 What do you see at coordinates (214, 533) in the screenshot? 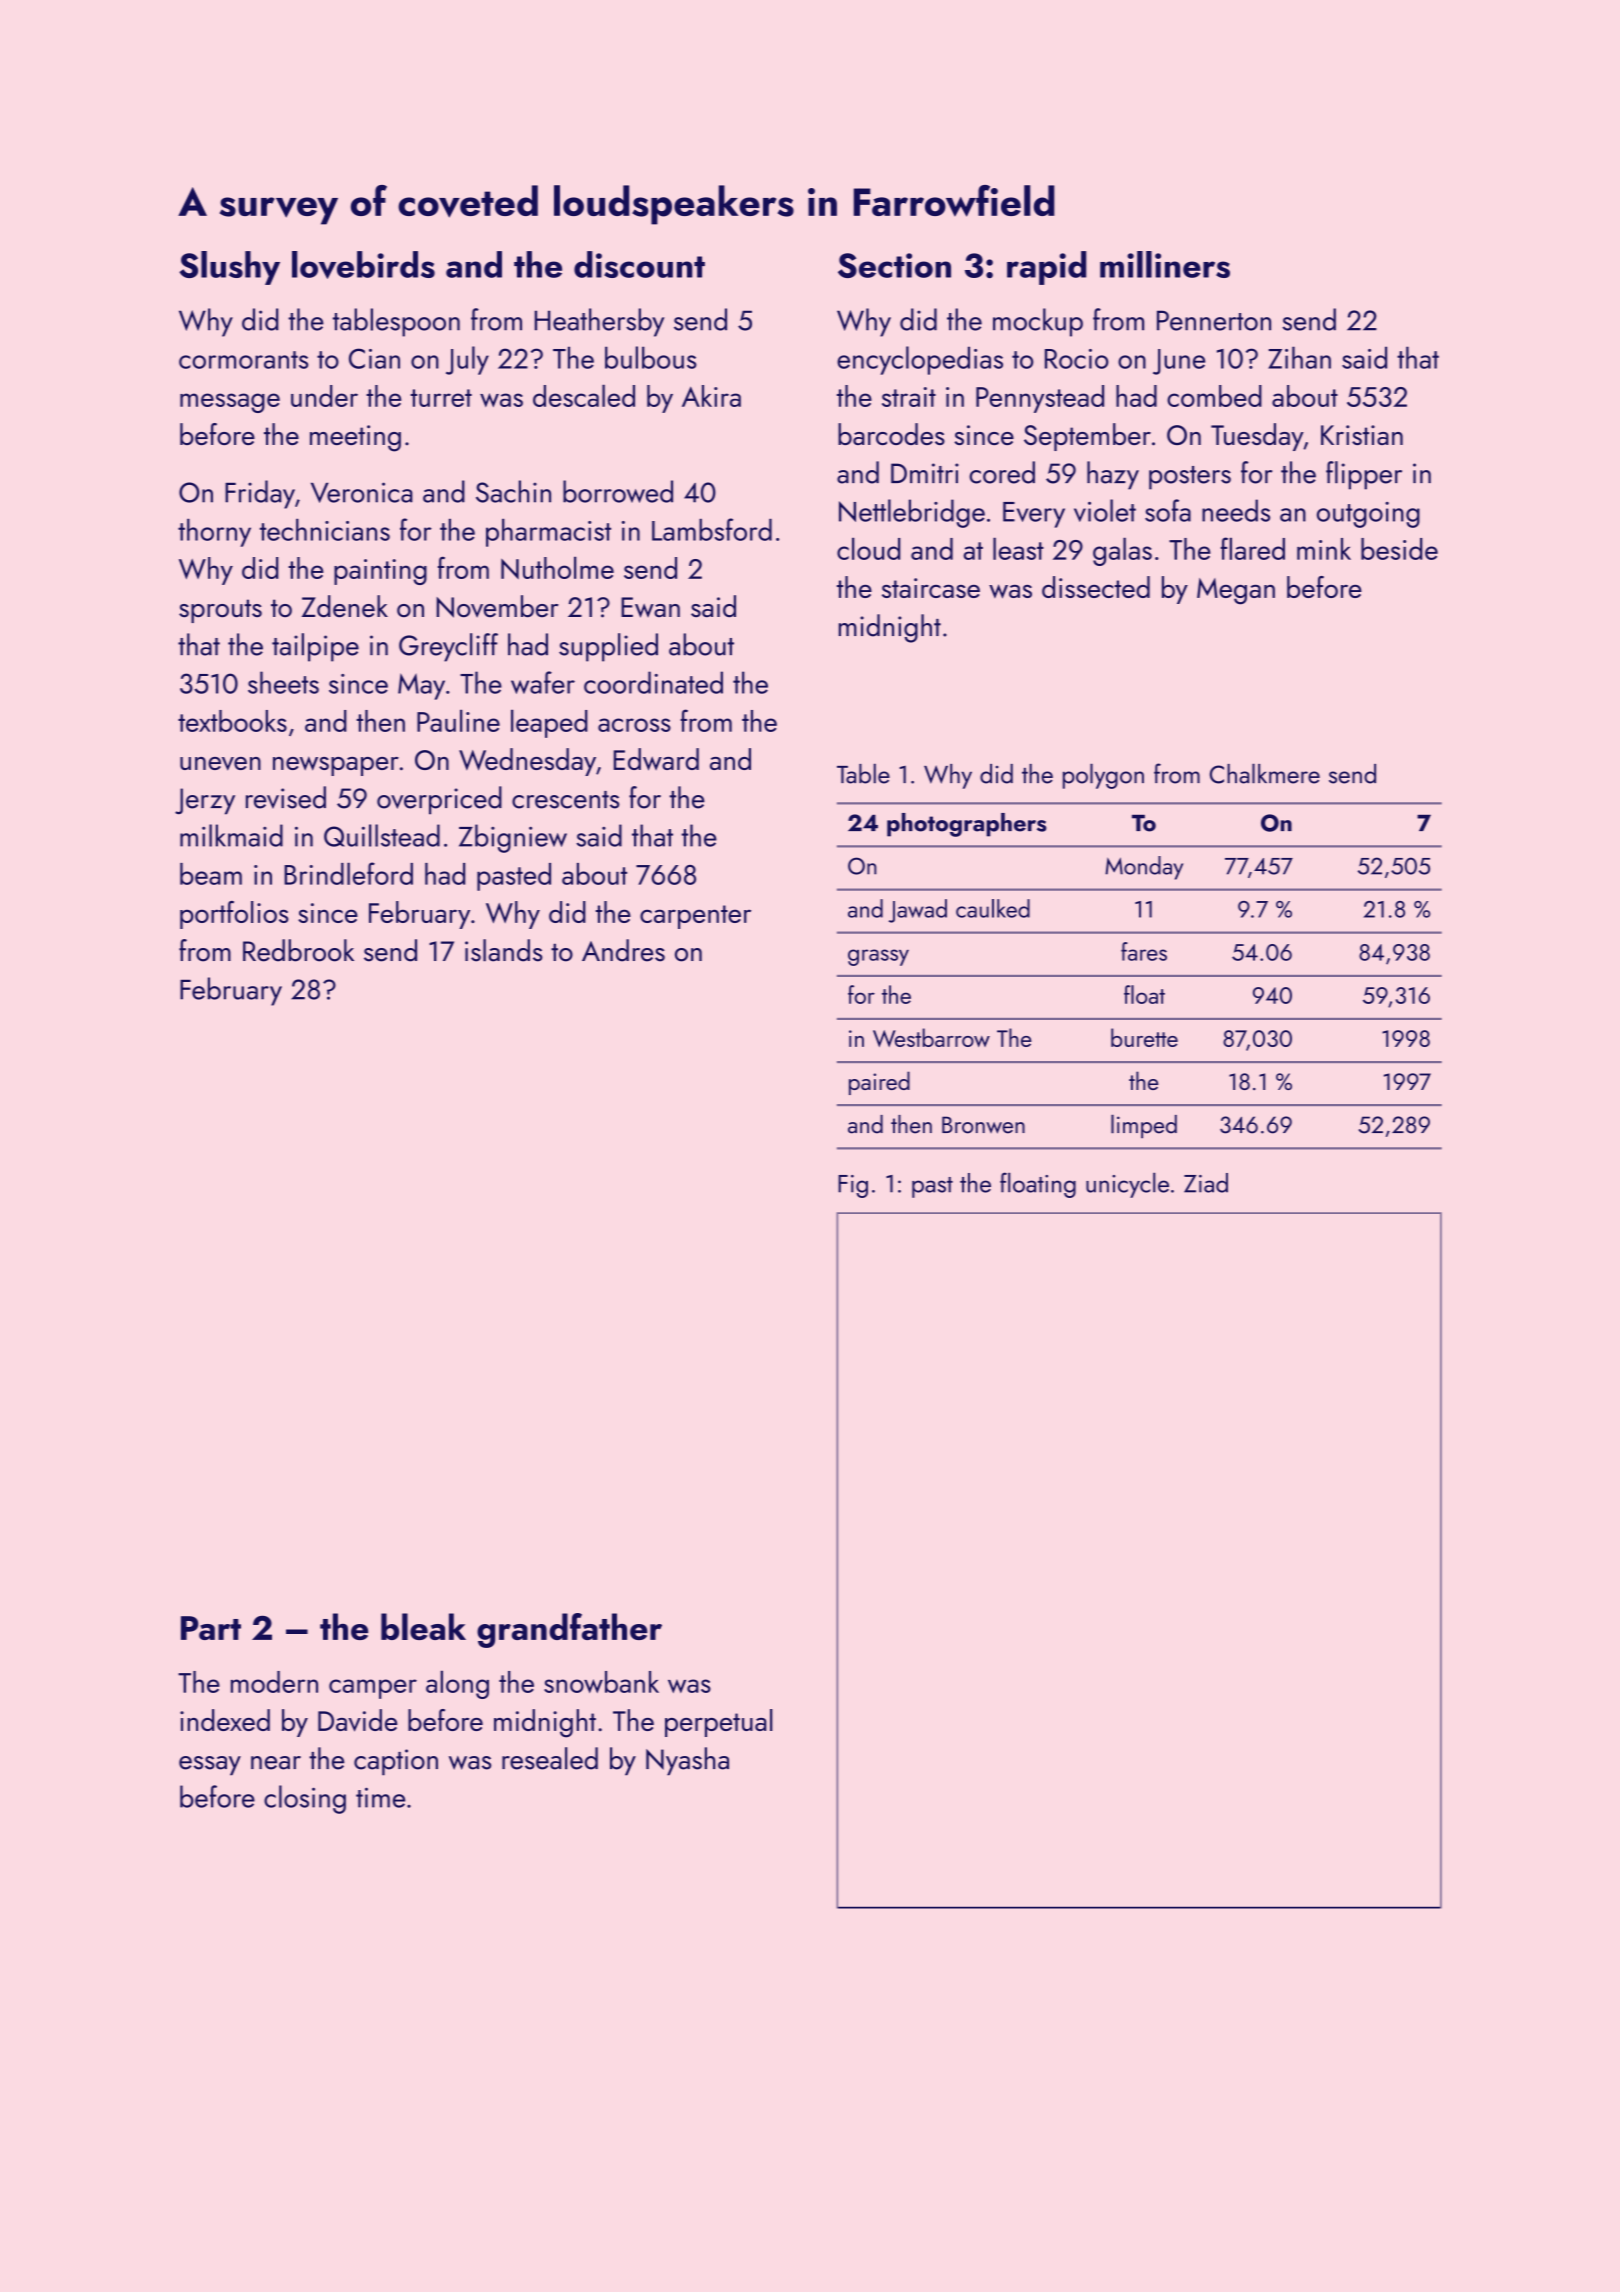
I see `thorny` at bounding box center [214, 533].
